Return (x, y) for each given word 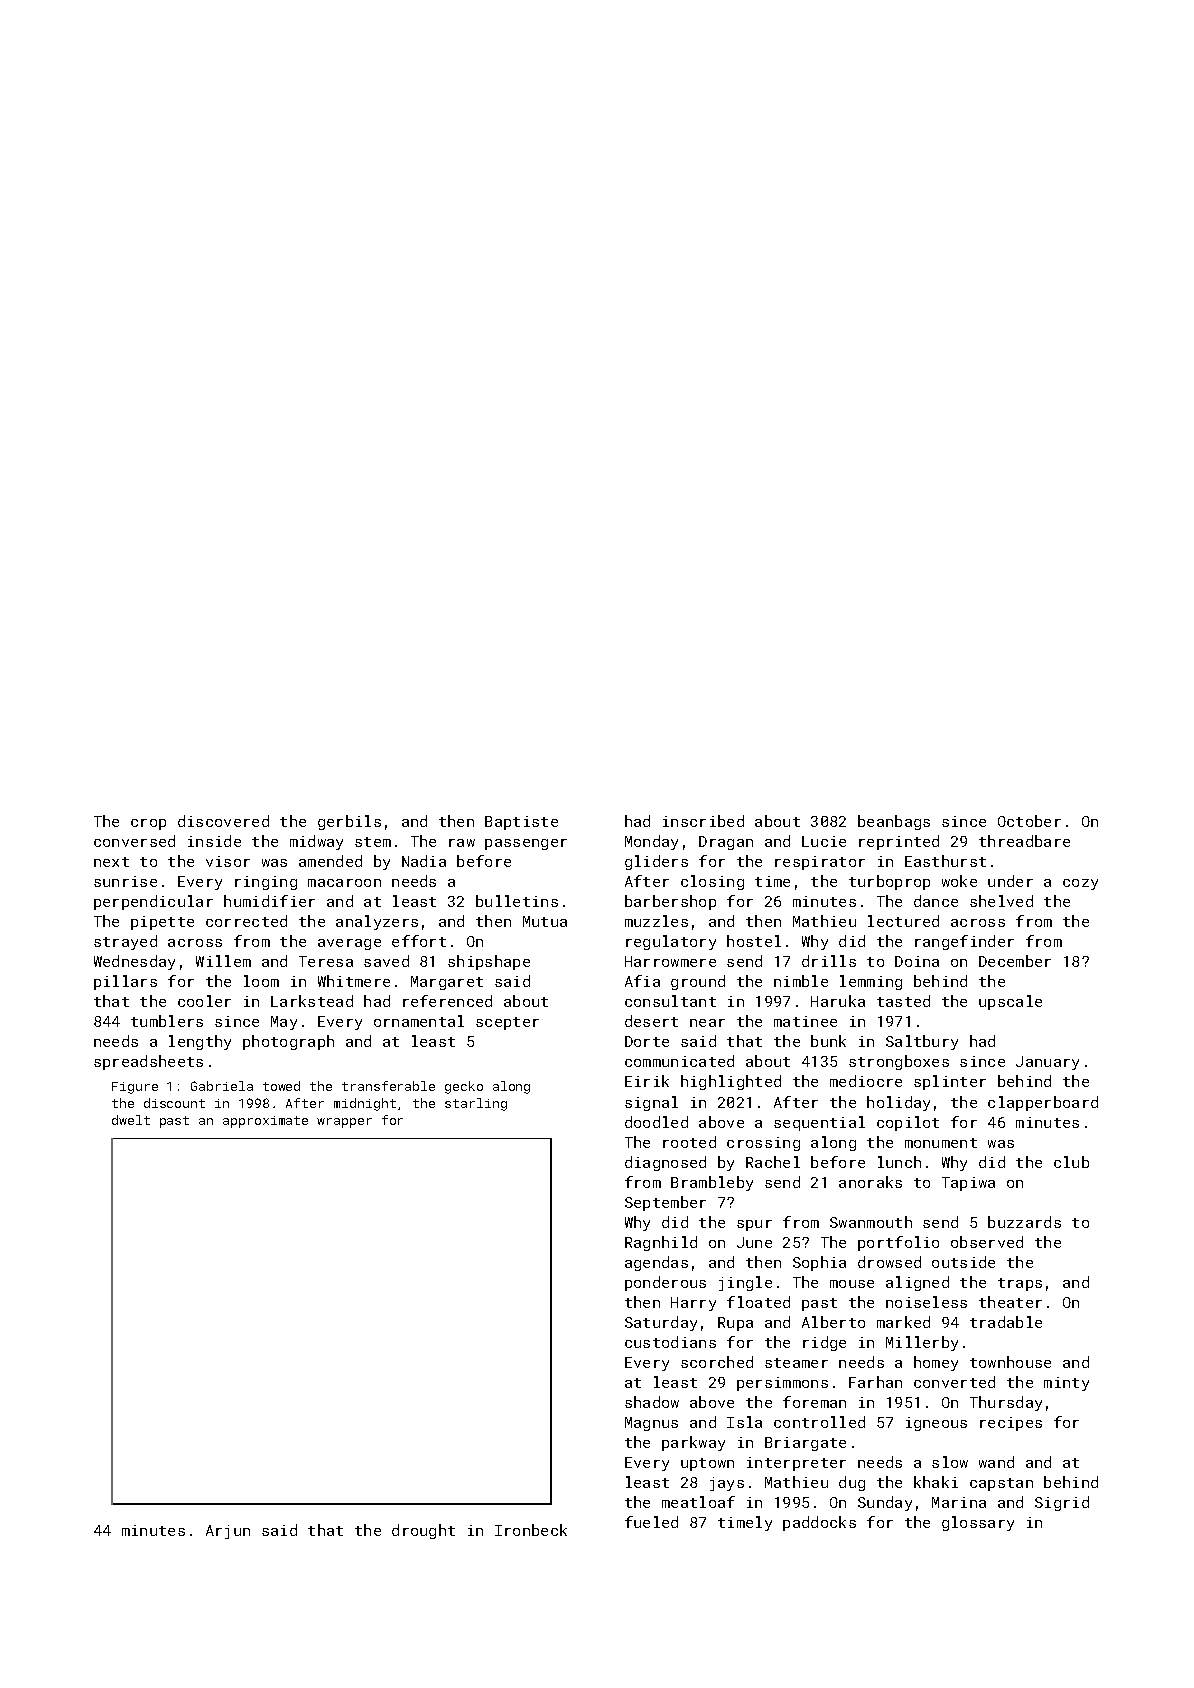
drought (423, 1531)
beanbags (894, 822)
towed (281, 1086)
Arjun (228, 1532)
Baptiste (521, 823)
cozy (1080, 884)
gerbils (349, 822)
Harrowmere (670, 961)
